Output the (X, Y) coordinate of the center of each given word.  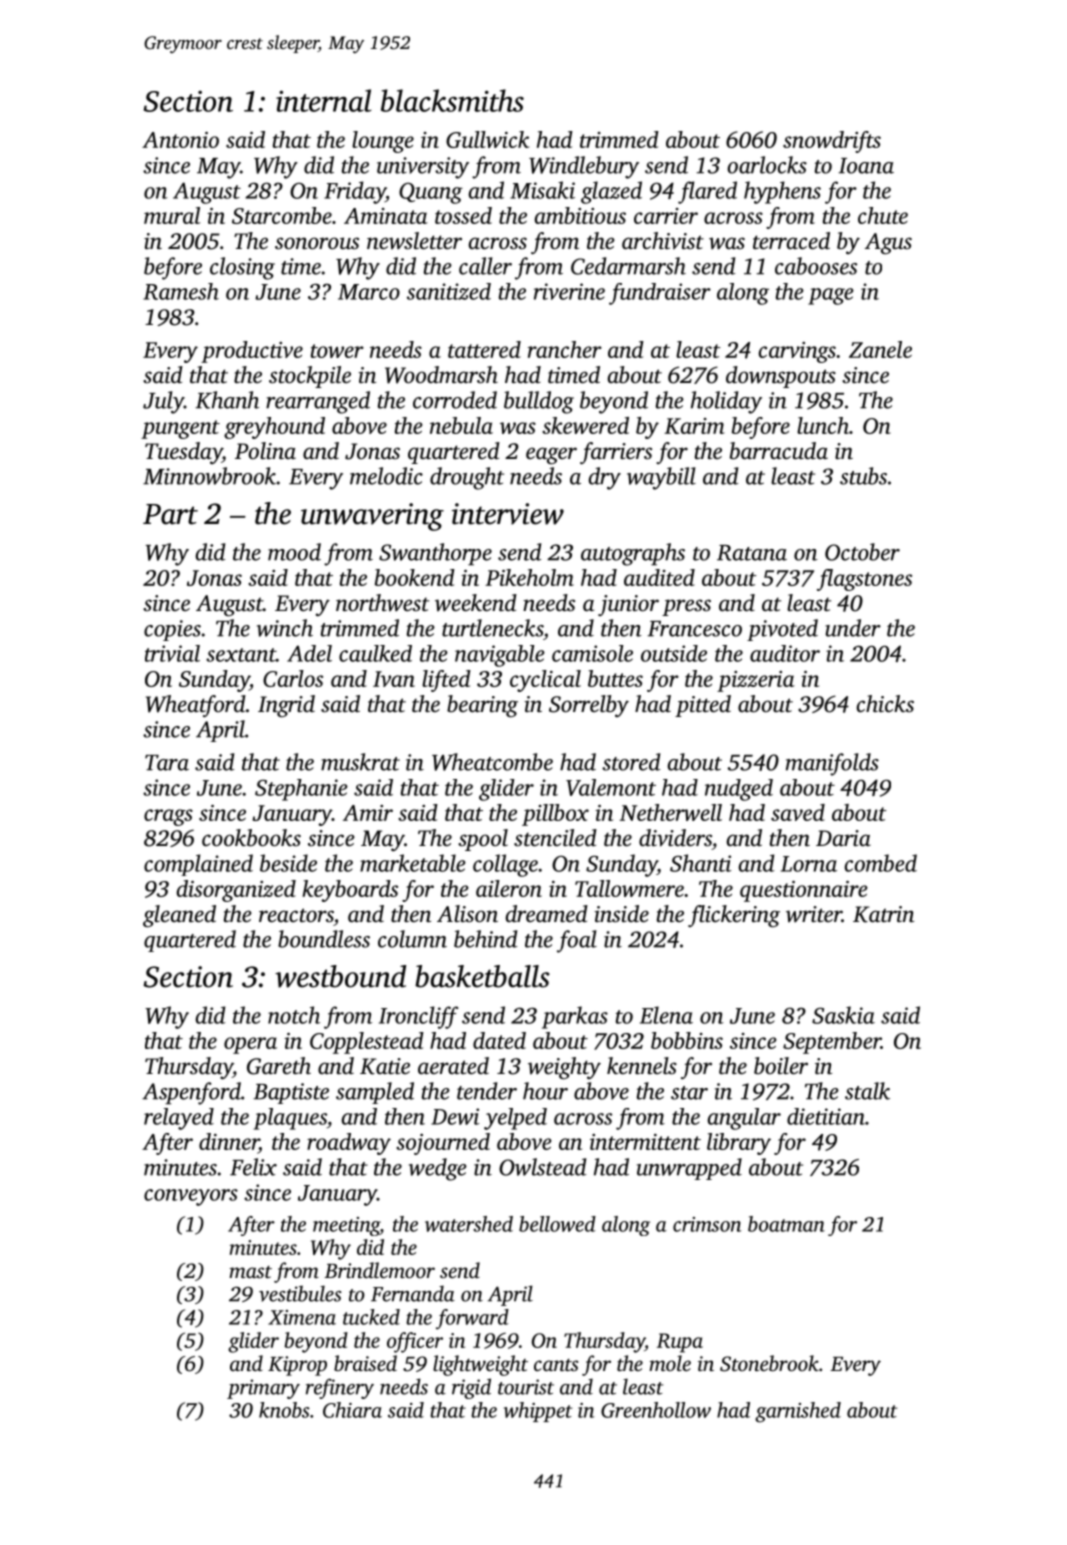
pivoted (782, 630)
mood (294, 552)
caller (485, 266)
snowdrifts (832, 142)
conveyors (191, 1197)
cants (556, 1365)
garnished (798, 1412)
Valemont (611, 787)
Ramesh (181, 291)
